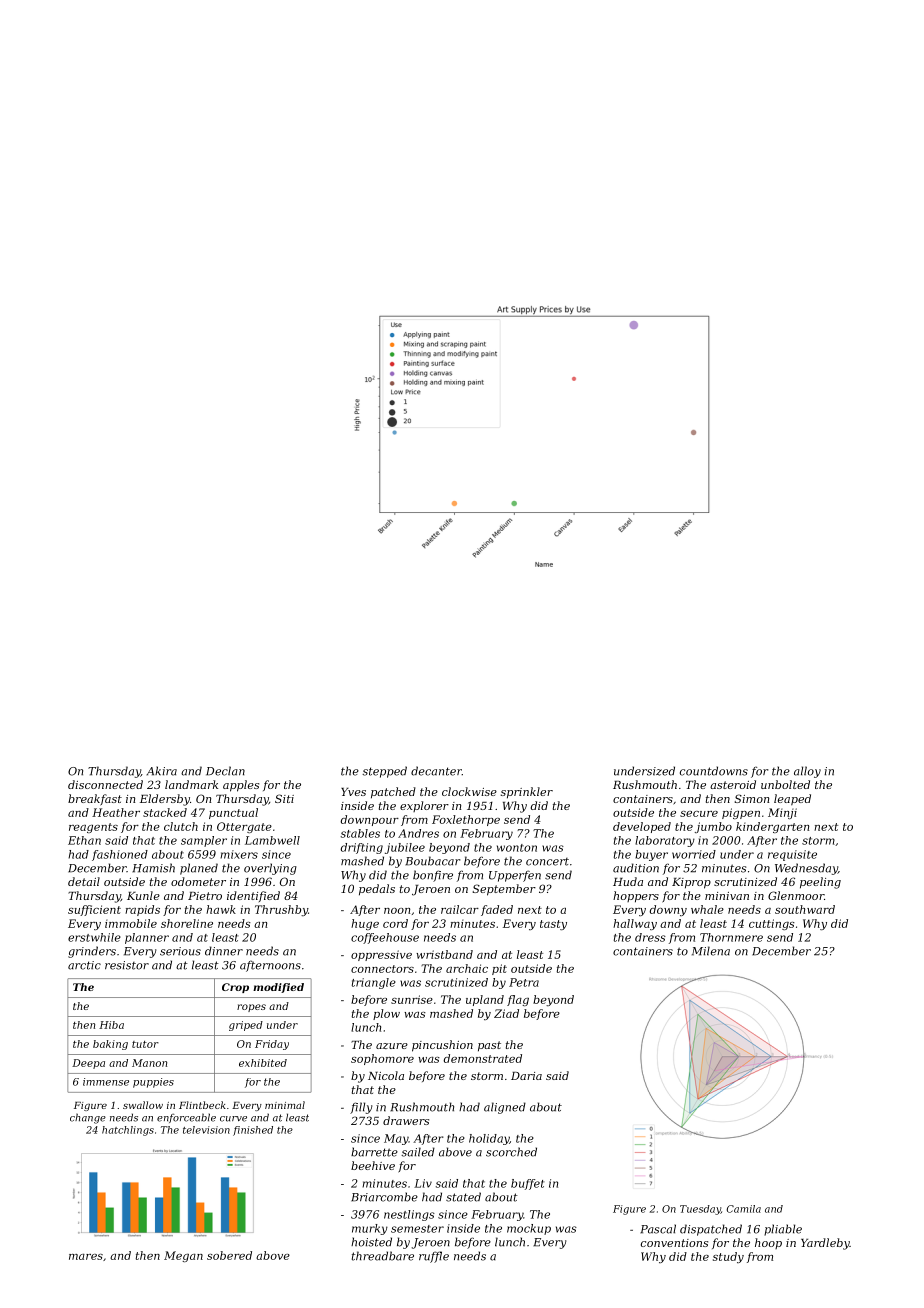  I want to click on requisite, so click(792, 855).
